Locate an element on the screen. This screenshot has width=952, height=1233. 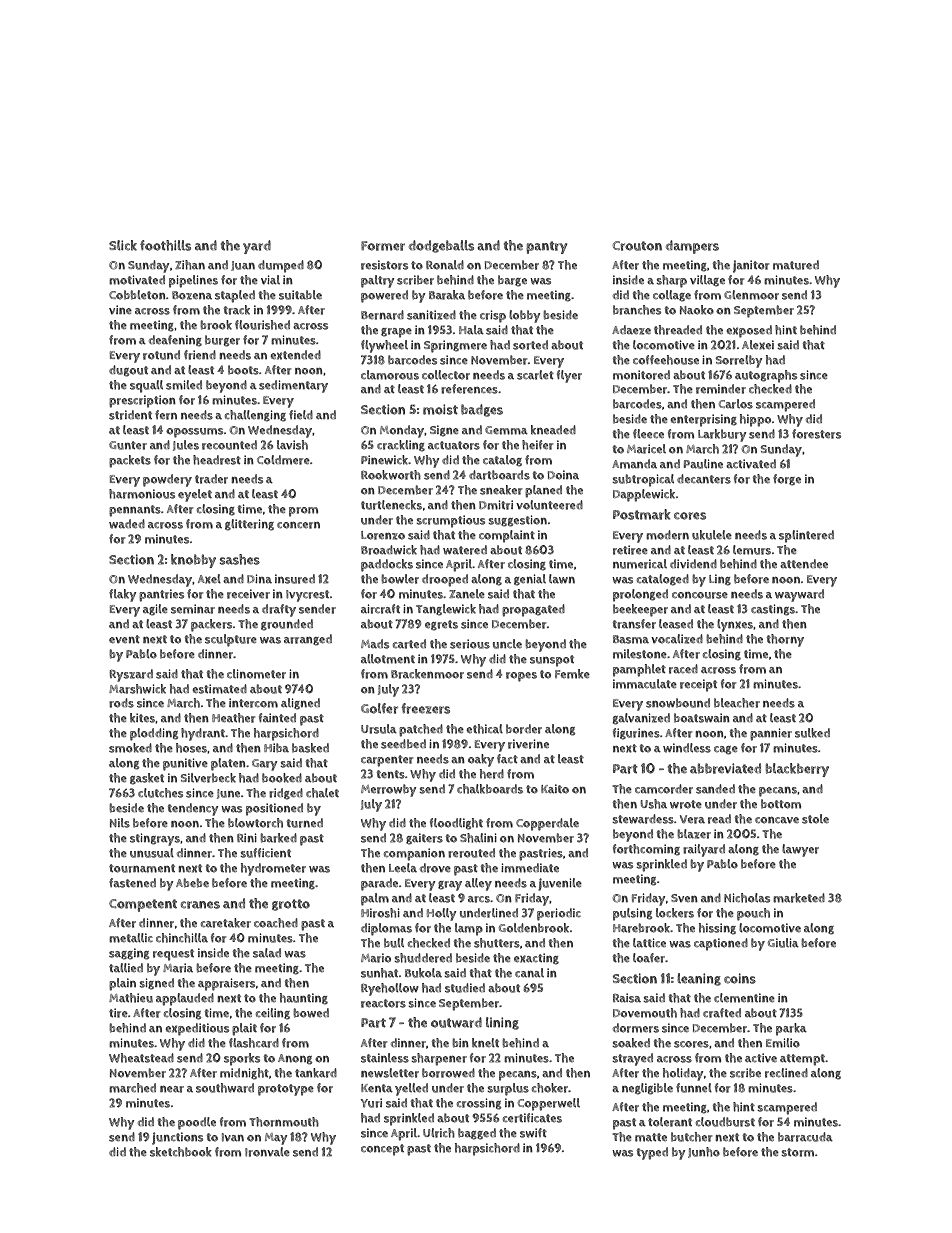
prototype is located at coordinates (286, 1090).
